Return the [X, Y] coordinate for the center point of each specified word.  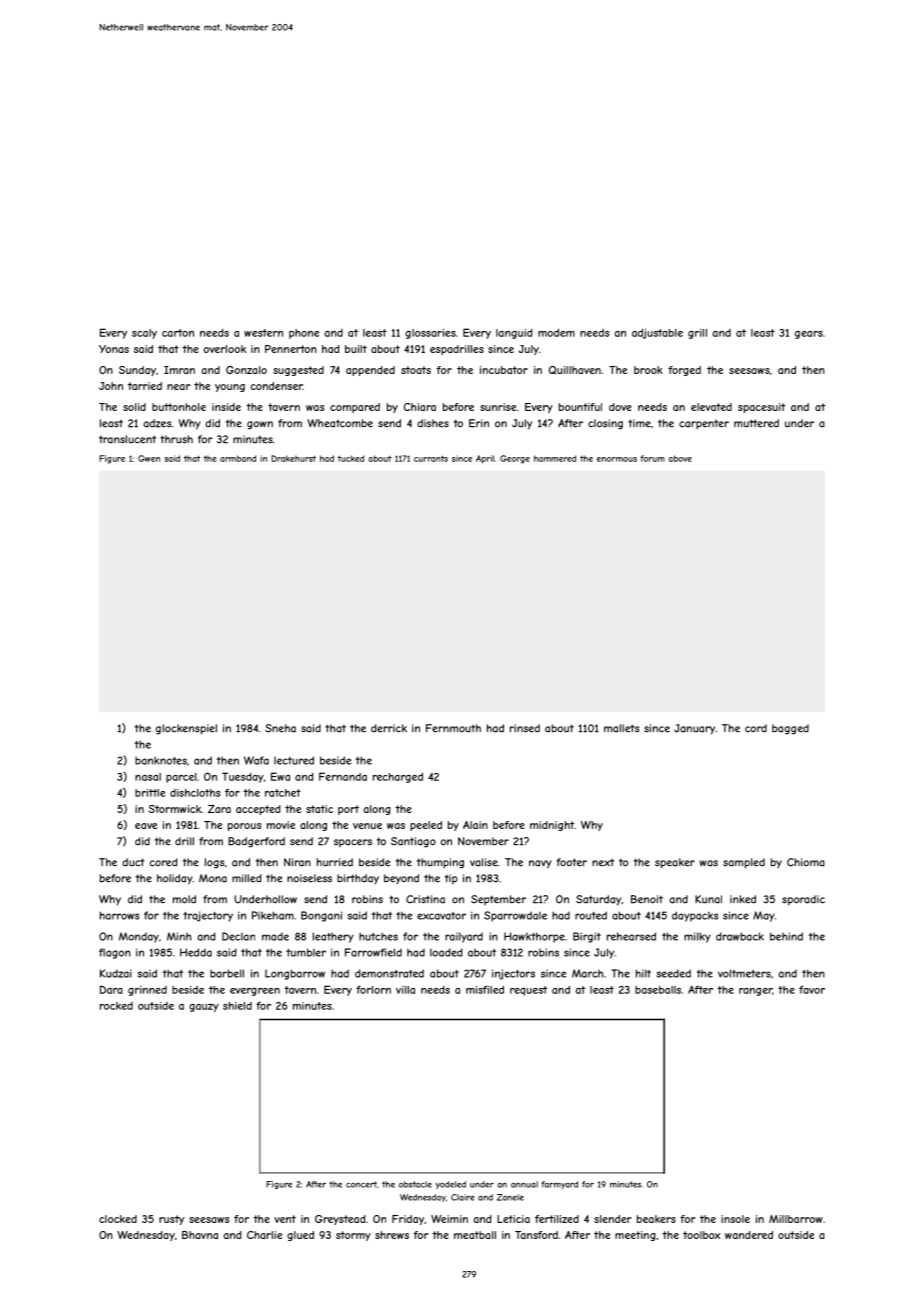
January [694, 729]
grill [697, 334]
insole [735, 1219]
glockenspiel [186, 729]
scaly [144, 334]
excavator [441, 916]
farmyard [559, 1185]
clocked [118, 1219]
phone [304, 334]
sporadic [803, 900]
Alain [475, 825]
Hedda [196, 952]
